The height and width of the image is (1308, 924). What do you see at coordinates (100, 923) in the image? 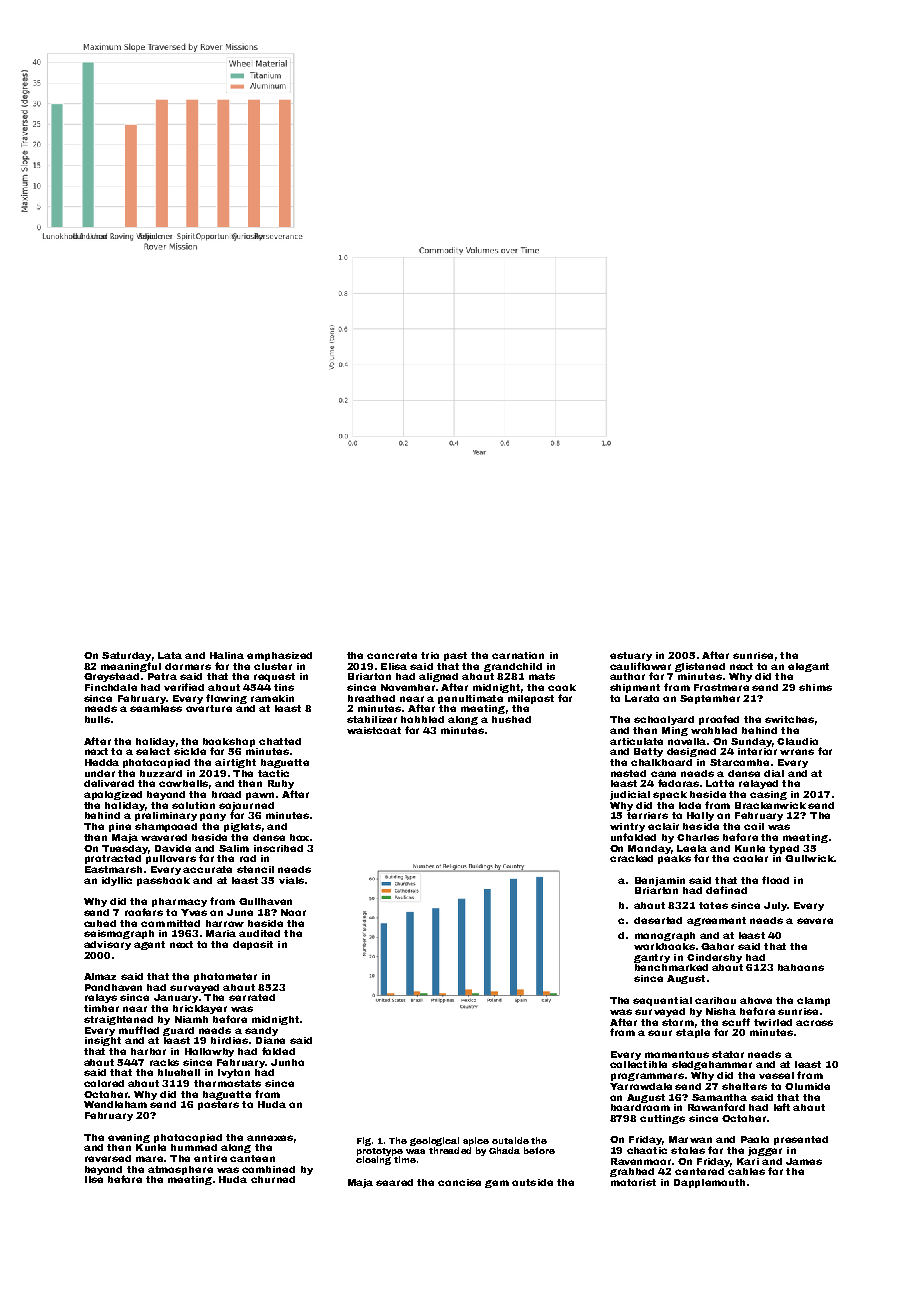
I see `cubed` at bounding box center [100, 923].
